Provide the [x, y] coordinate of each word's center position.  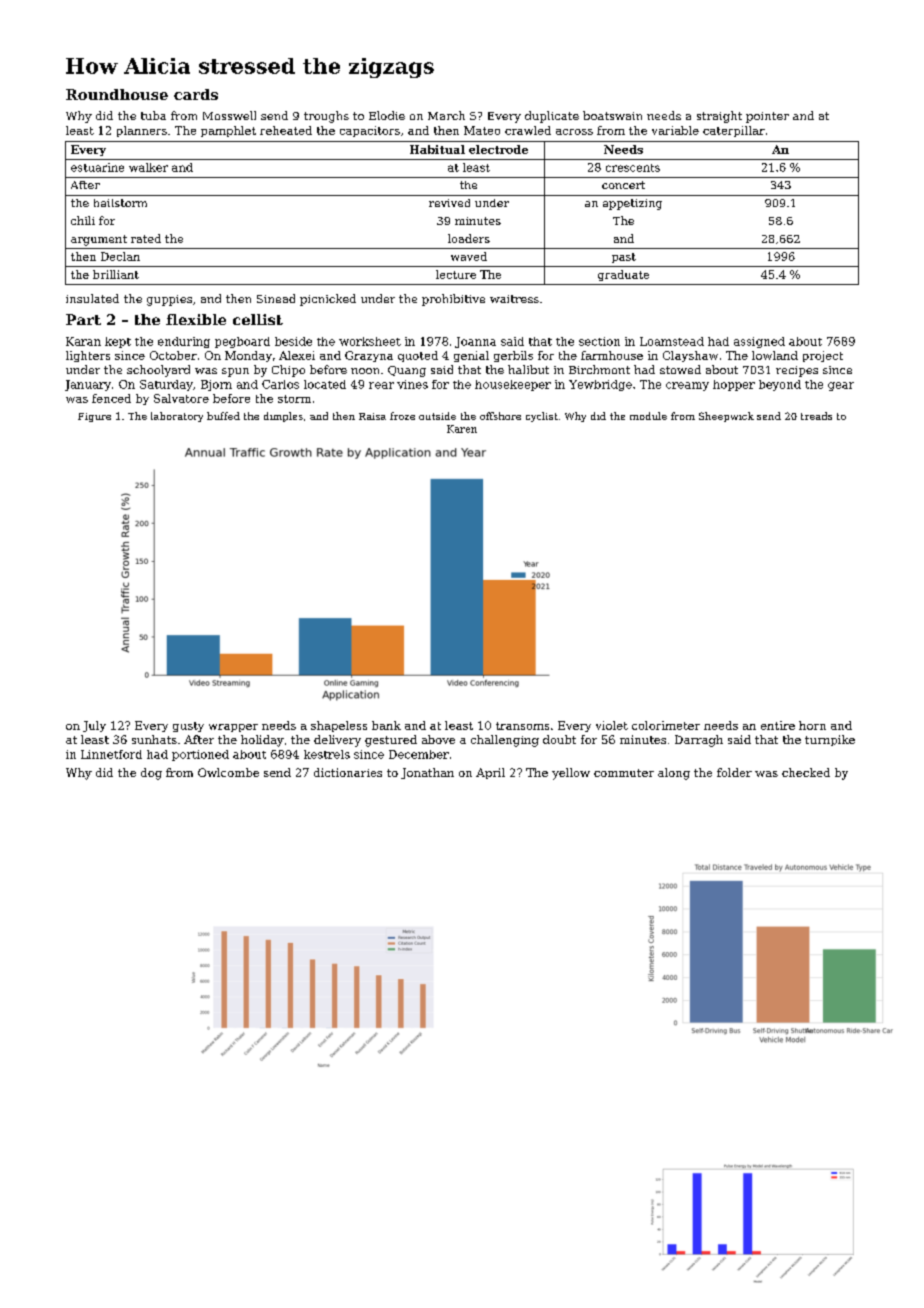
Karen [462, 429]
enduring [184, 342]
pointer [767, 117]
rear [381, 385]
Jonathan [427, 773]
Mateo [482, 130]
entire [778, 725]
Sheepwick [726, 417]
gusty [188, 727]
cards [196, 94]
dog [151, 774]
